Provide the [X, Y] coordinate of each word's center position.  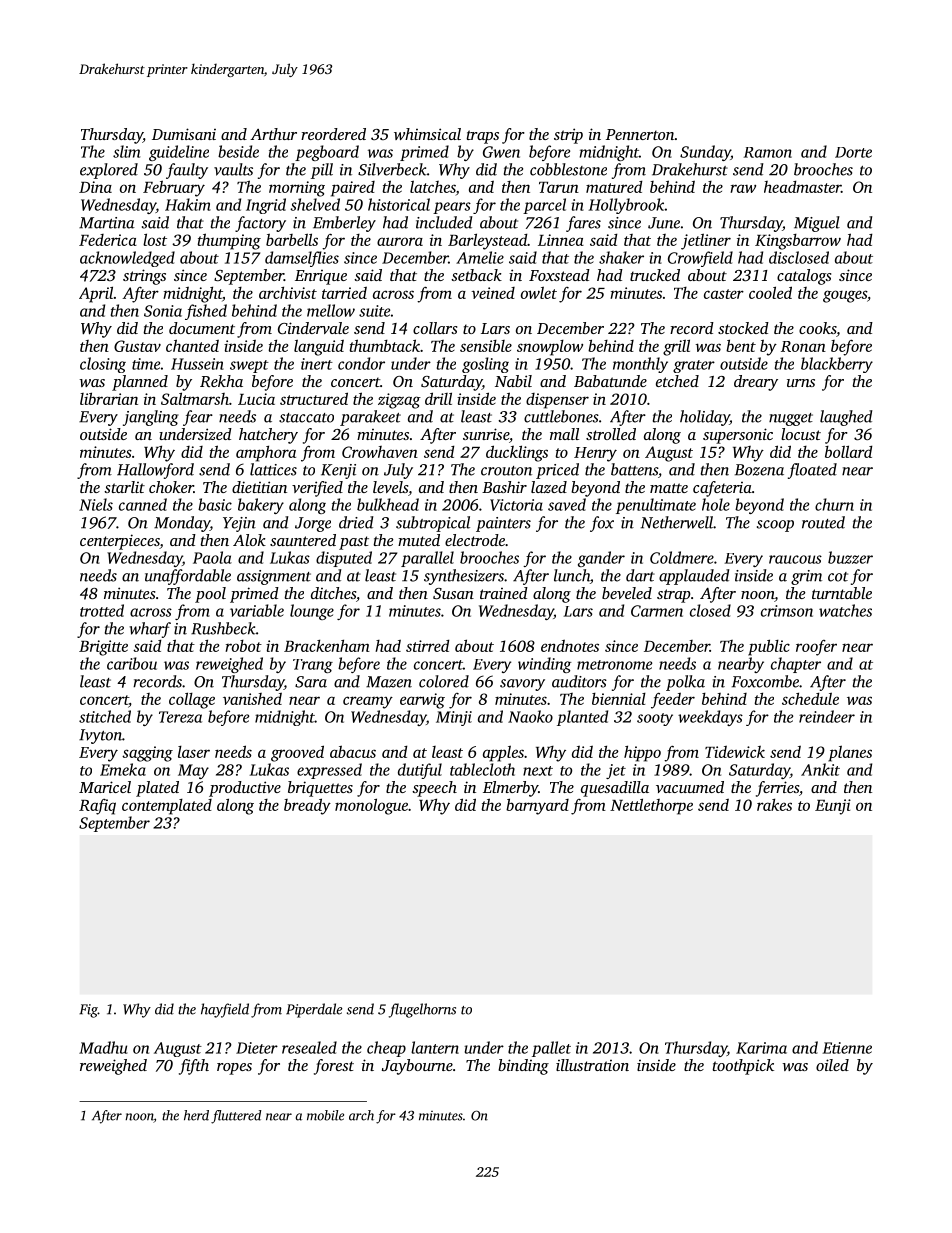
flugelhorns [422, 1010]
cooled [770, 292]
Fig [88, 1011]
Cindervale [313, 328]
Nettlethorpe [651, 806]
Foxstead [559, 275]
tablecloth [482, 769]
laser [194, 752]
